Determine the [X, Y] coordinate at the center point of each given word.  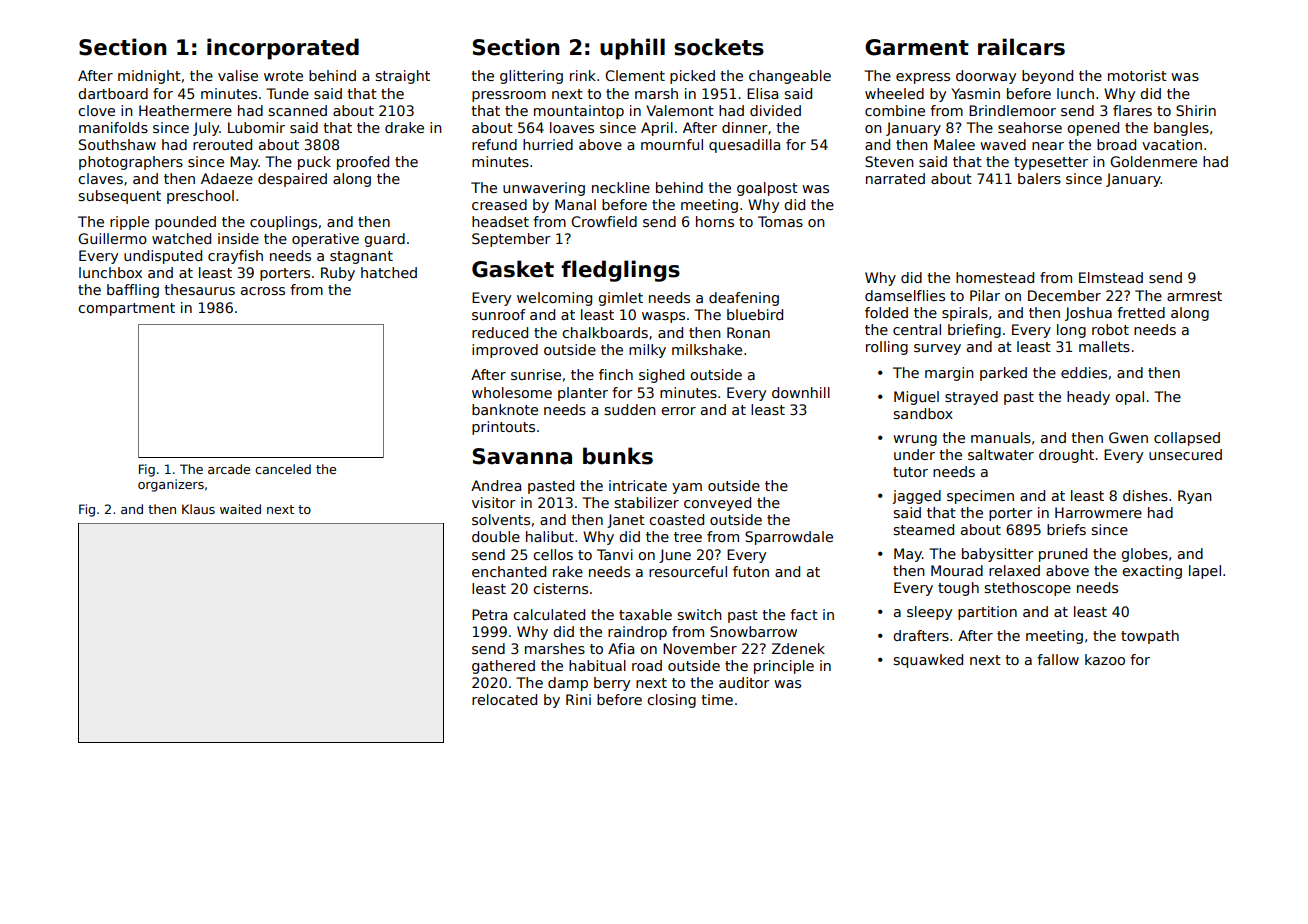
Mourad [957, 570]
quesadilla [744, 146]
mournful [672, 144]
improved [505, 351]
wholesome [512, 392]
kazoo [1105, 659]
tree [688, 537]
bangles [1181, 129]
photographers [131, 163]
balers [1039, 178]
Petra [489, 614]
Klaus [198, 509]
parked [1003, 374]
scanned [298, 110]
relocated [504, 699]
